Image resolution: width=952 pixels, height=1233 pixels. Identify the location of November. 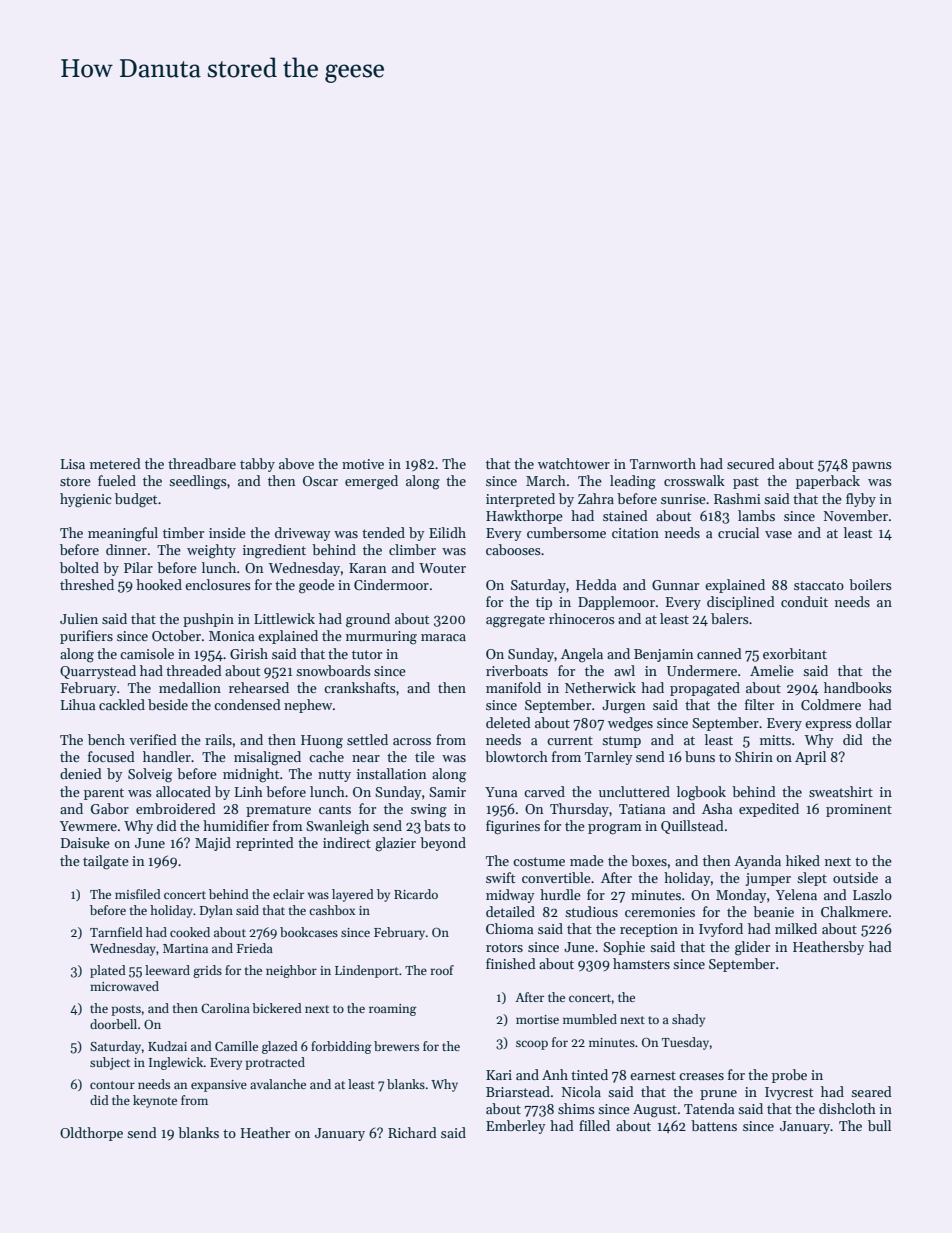
(856, 515).
